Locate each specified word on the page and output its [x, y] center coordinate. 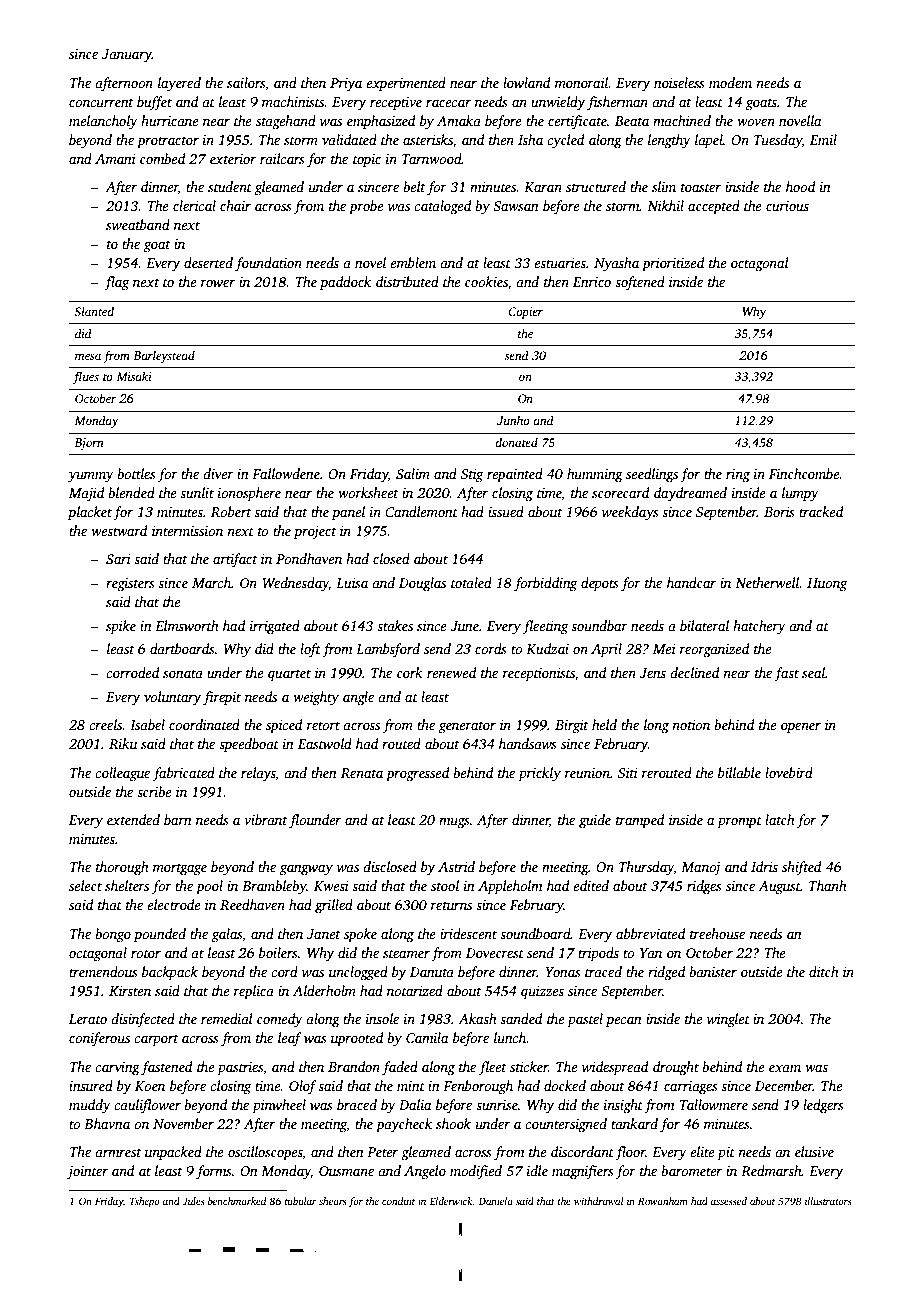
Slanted [94, 311]
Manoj [700, 868]
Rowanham [663, 1201]
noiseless [679, 82]
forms [214, 1172]
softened [640, 283]
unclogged [358, 973]
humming [595, 475]
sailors [246, 82]
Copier [526, 313]
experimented [406, 84]
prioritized [673, 264]
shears [333, 1201]
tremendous [103, 971]
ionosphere [249, 494]
